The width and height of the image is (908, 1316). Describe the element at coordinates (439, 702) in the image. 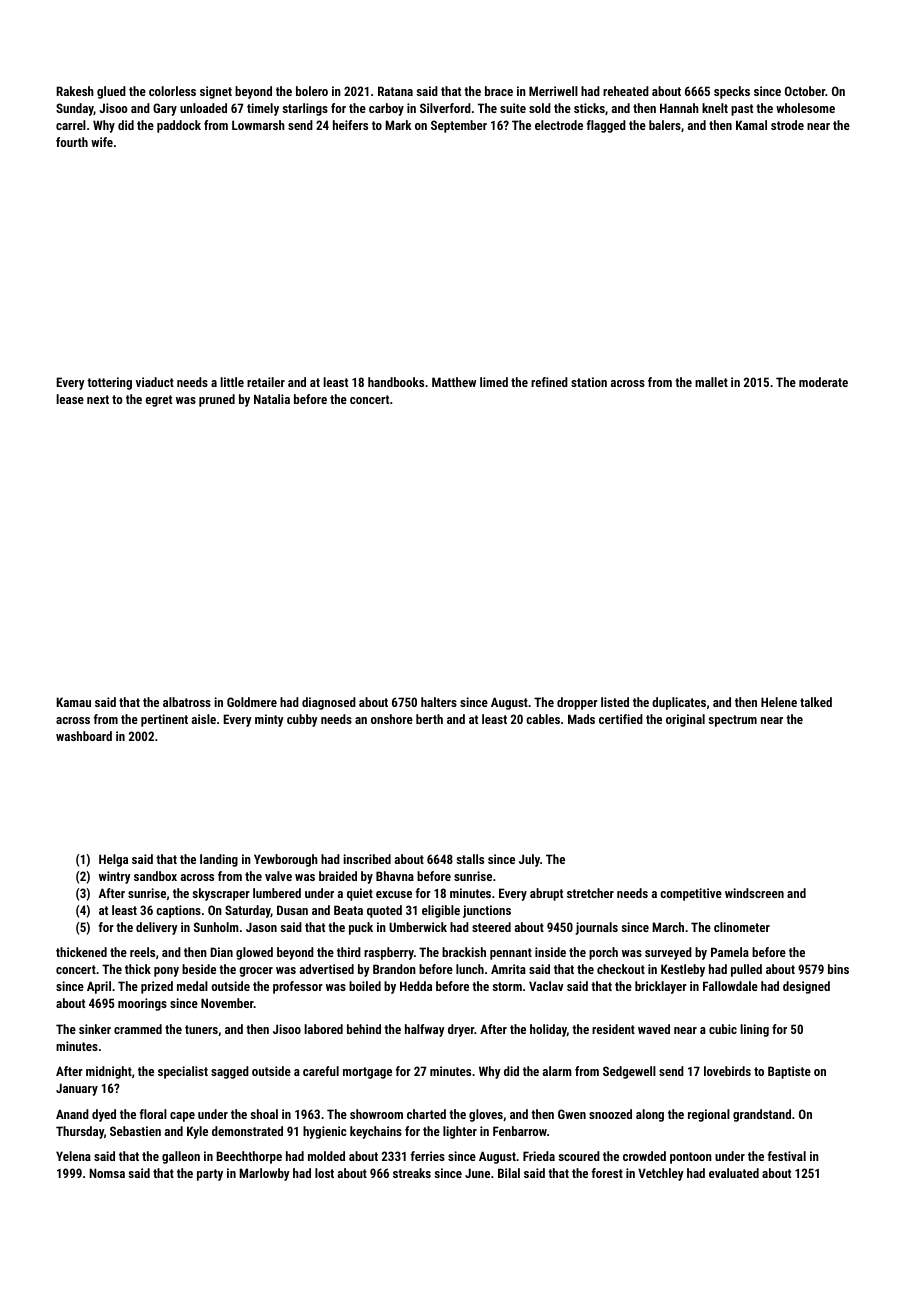

I see `halters` at that location.
